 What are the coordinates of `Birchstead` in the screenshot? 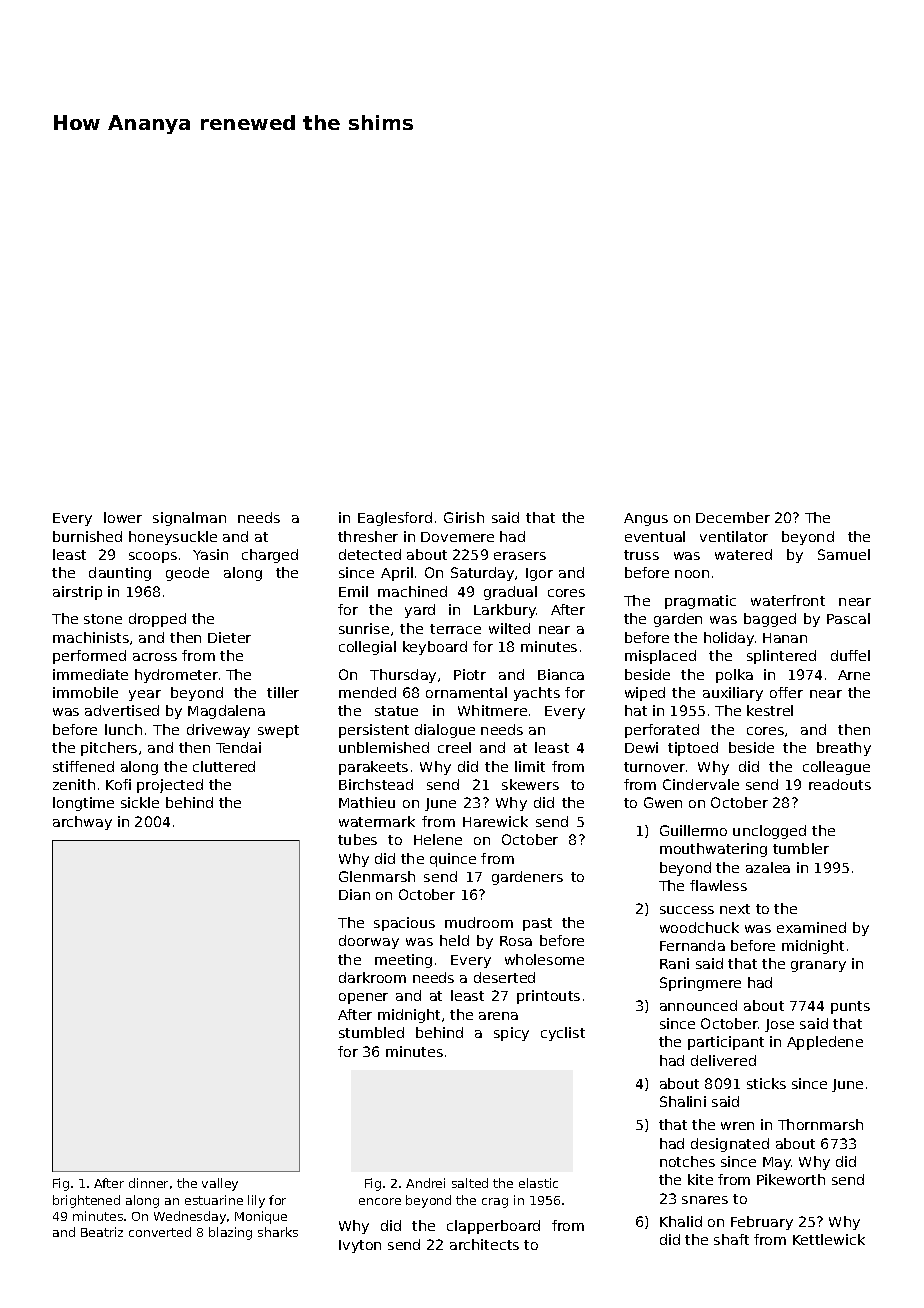 It's located at (376, 784).
